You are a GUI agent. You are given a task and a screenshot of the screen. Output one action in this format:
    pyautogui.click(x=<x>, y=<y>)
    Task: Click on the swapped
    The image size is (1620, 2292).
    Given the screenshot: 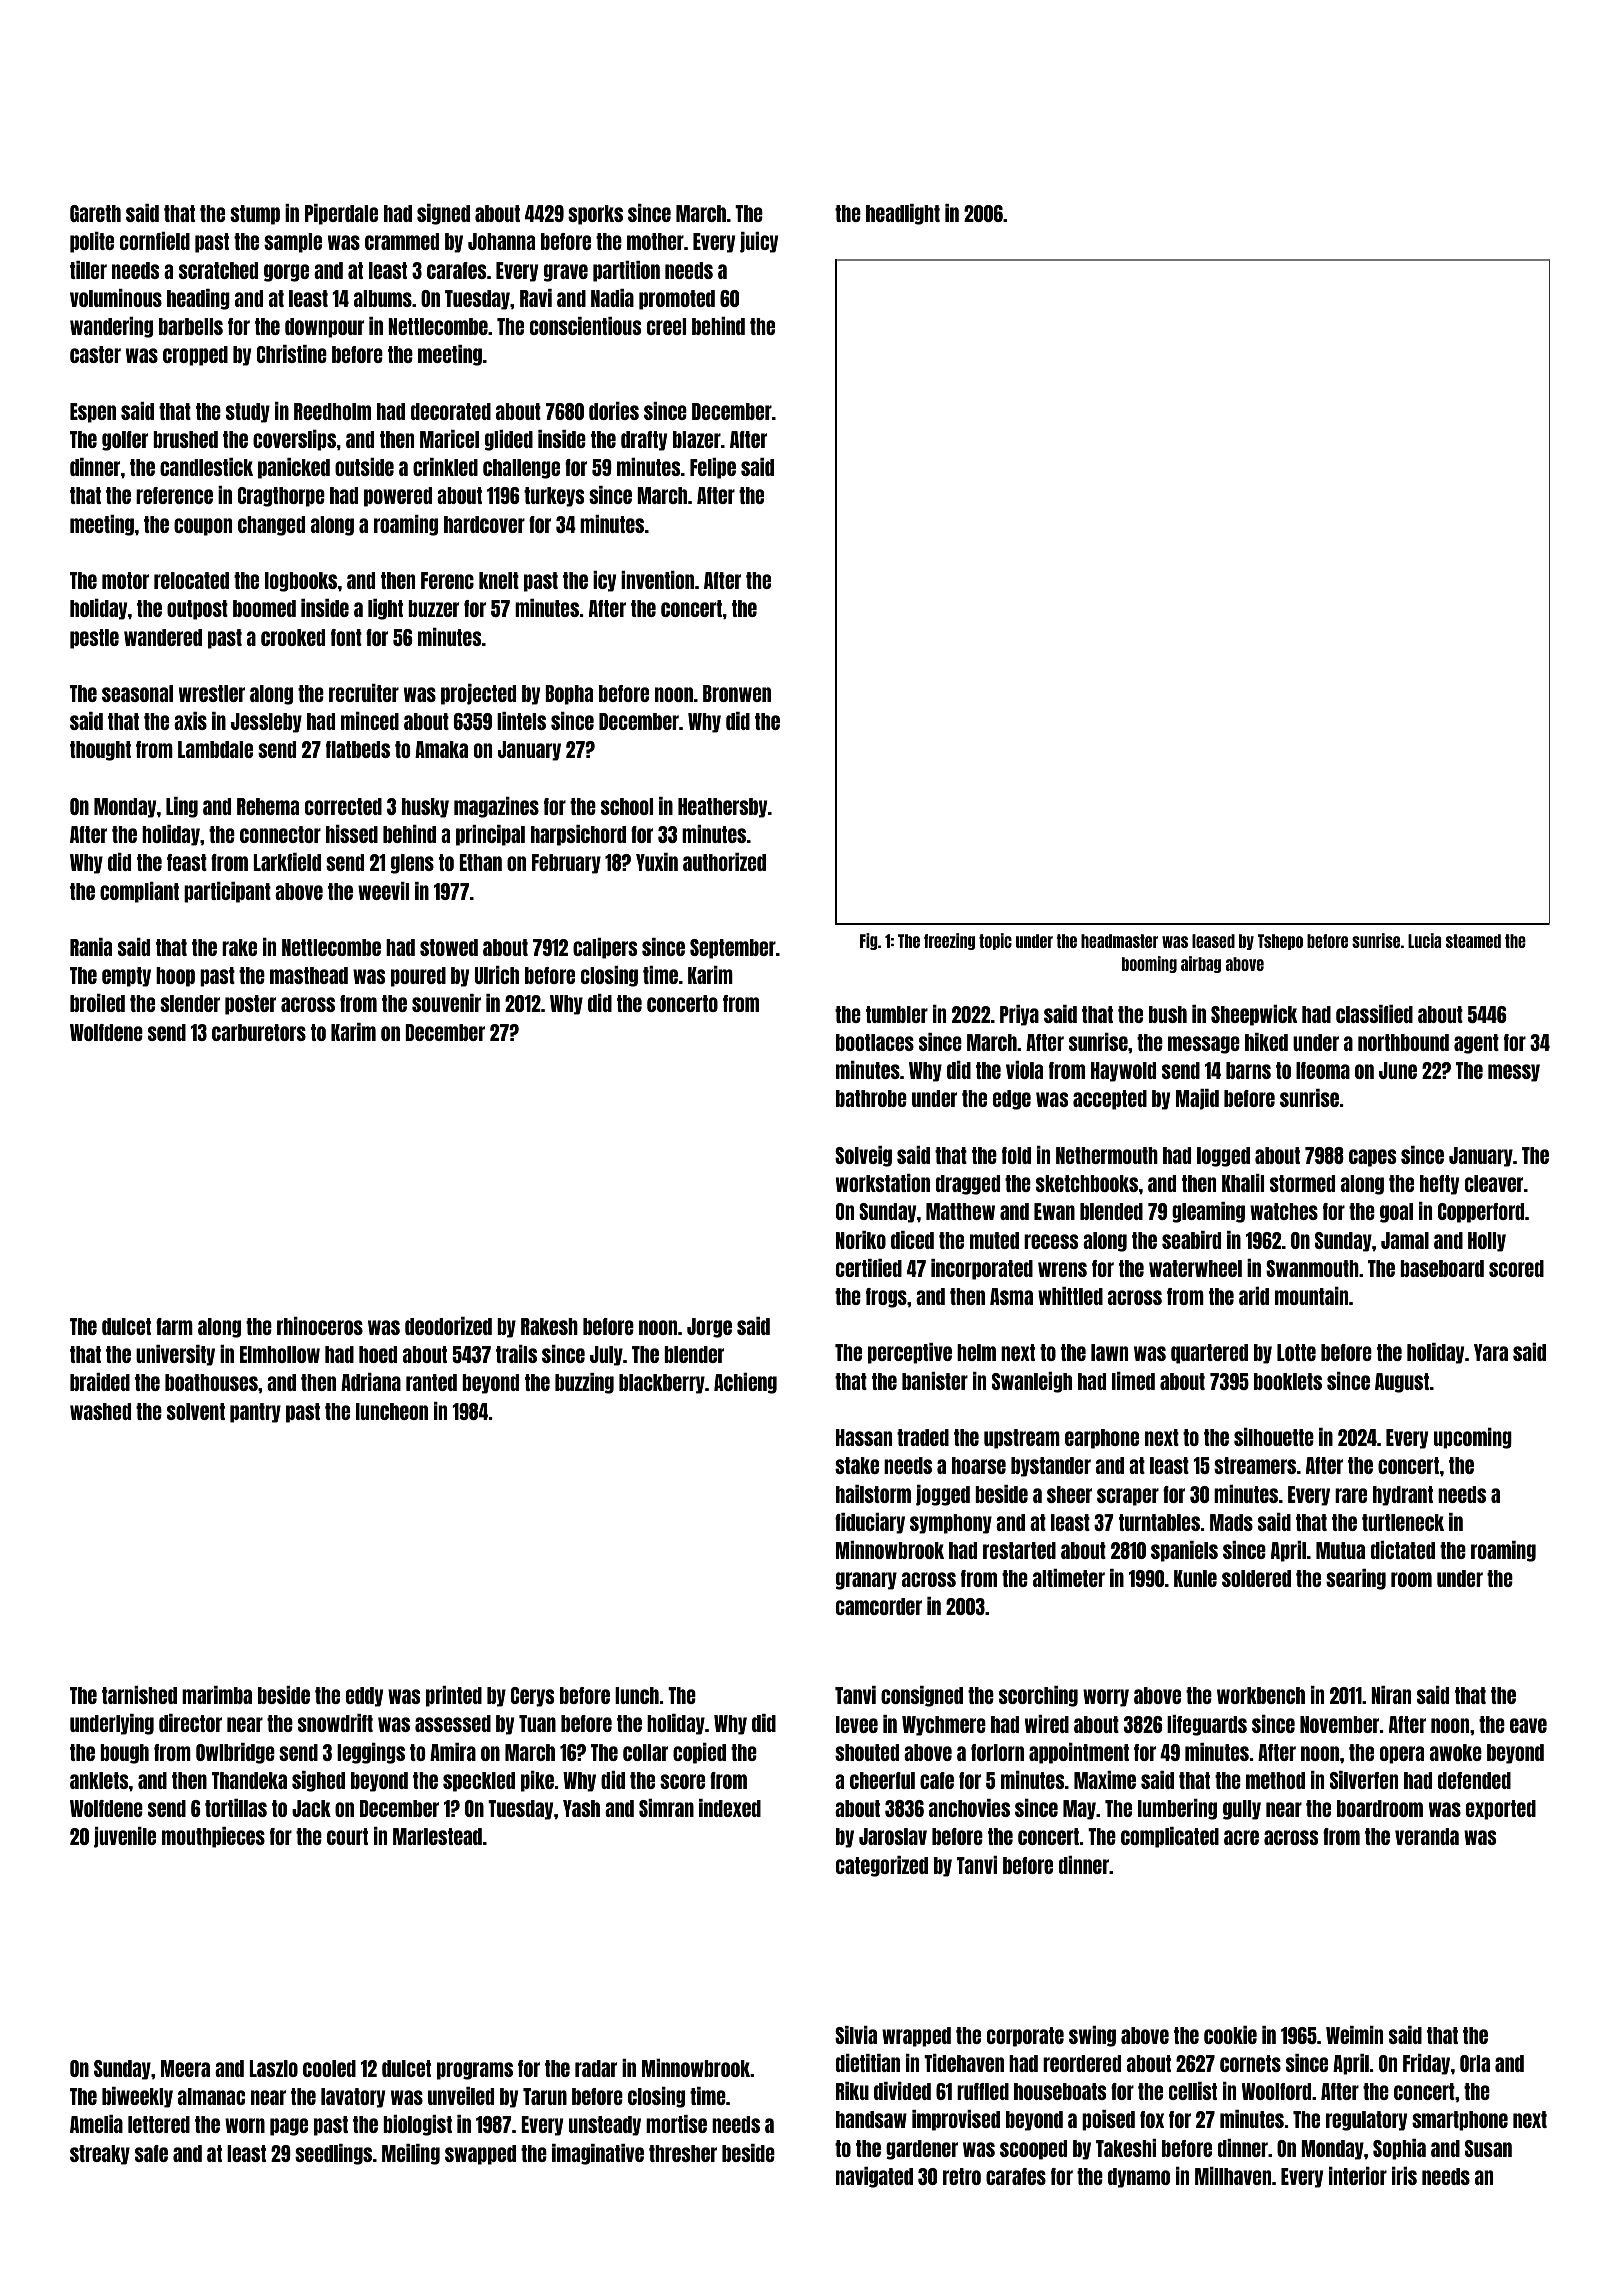 What is the action you would take?
    pyautogui.click(x=480, y=2155)
